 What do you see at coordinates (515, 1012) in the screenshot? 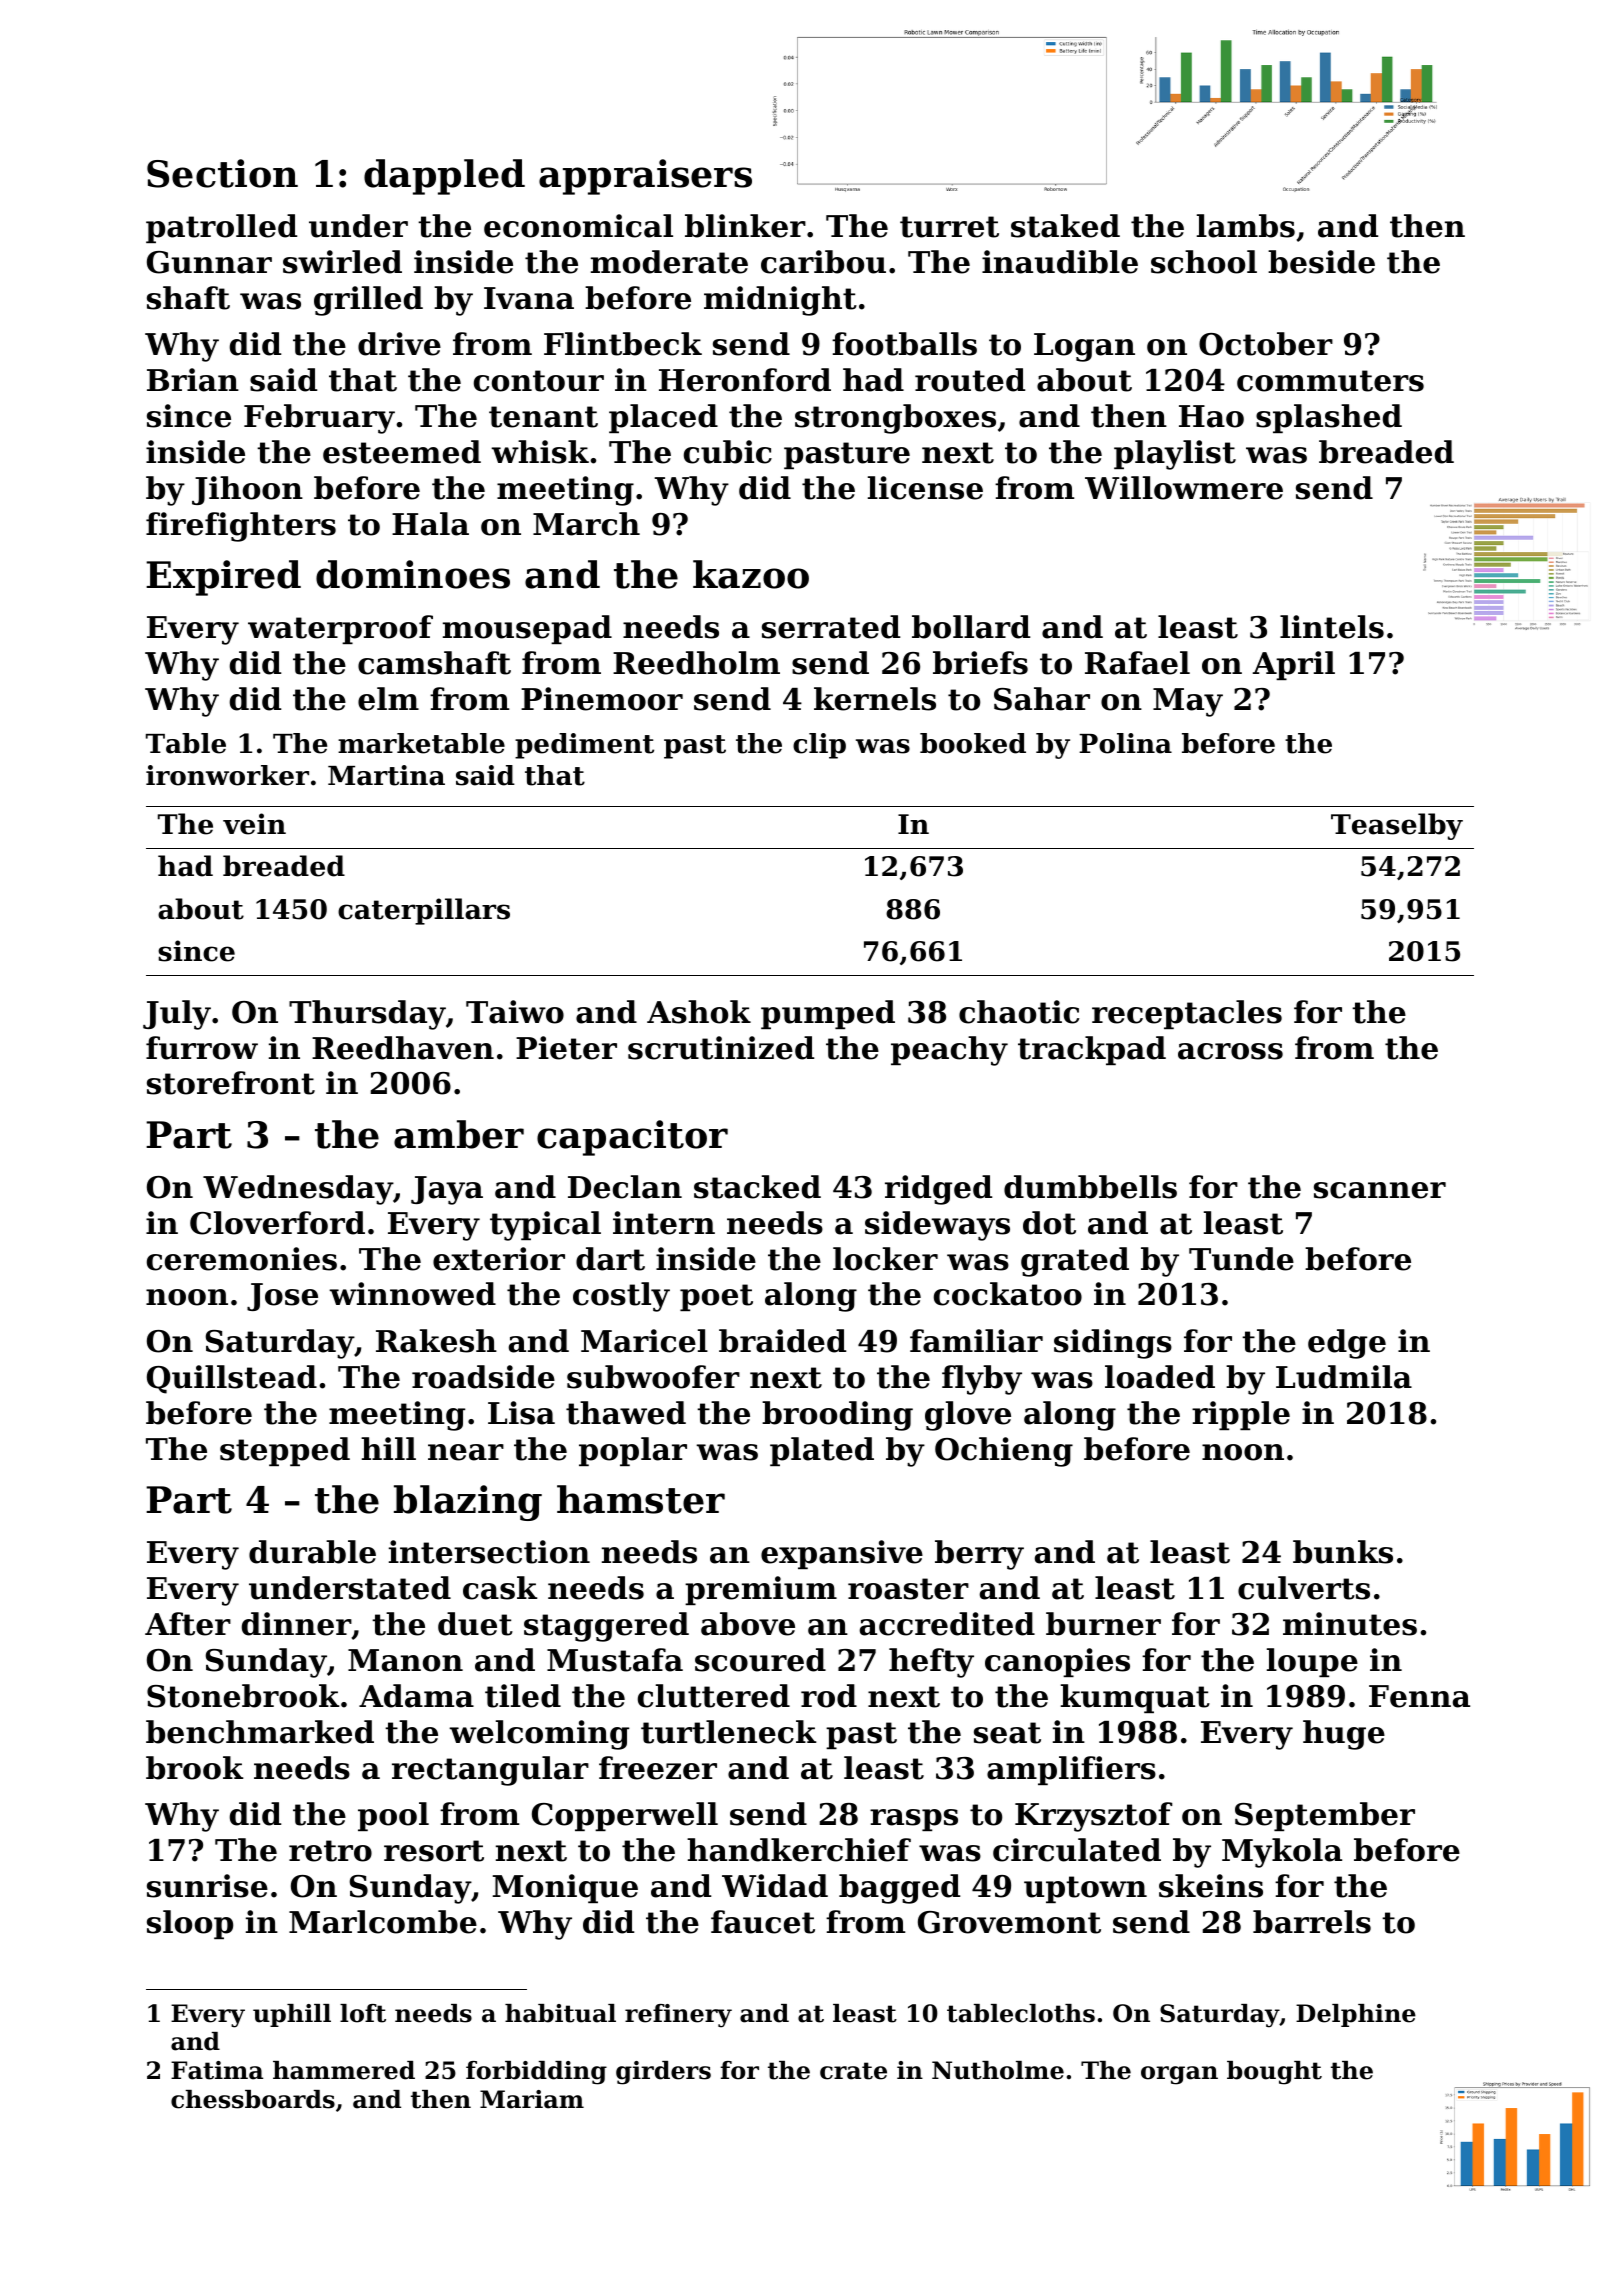
I see `Taiwo` at bounding box center [515, 1012].
